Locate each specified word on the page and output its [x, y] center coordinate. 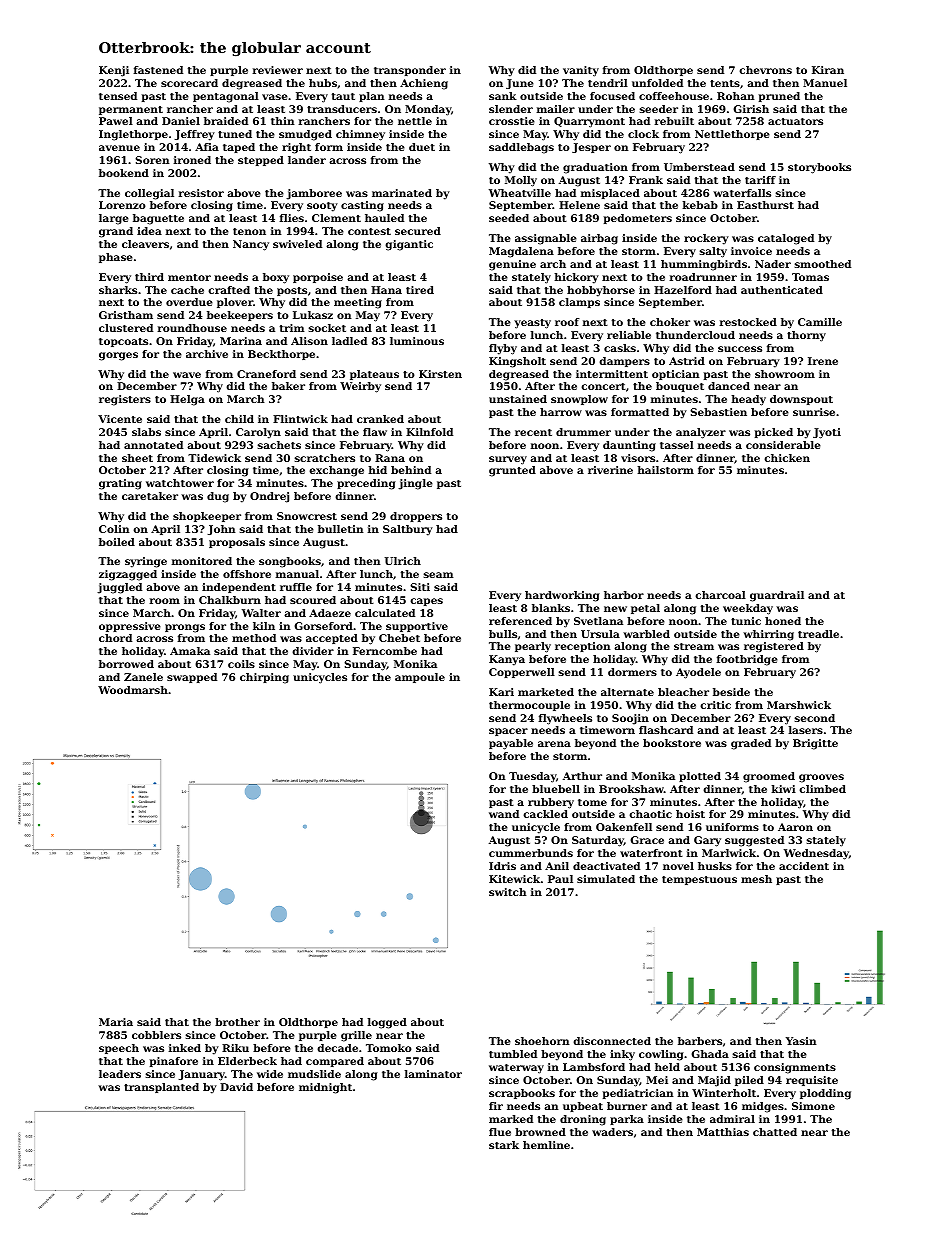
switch [507, 892]
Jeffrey [195, 135]
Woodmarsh [133, 690]
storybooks [819, 168]
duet [422, 147]
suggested [754, 841]
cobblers [156, 1035]
